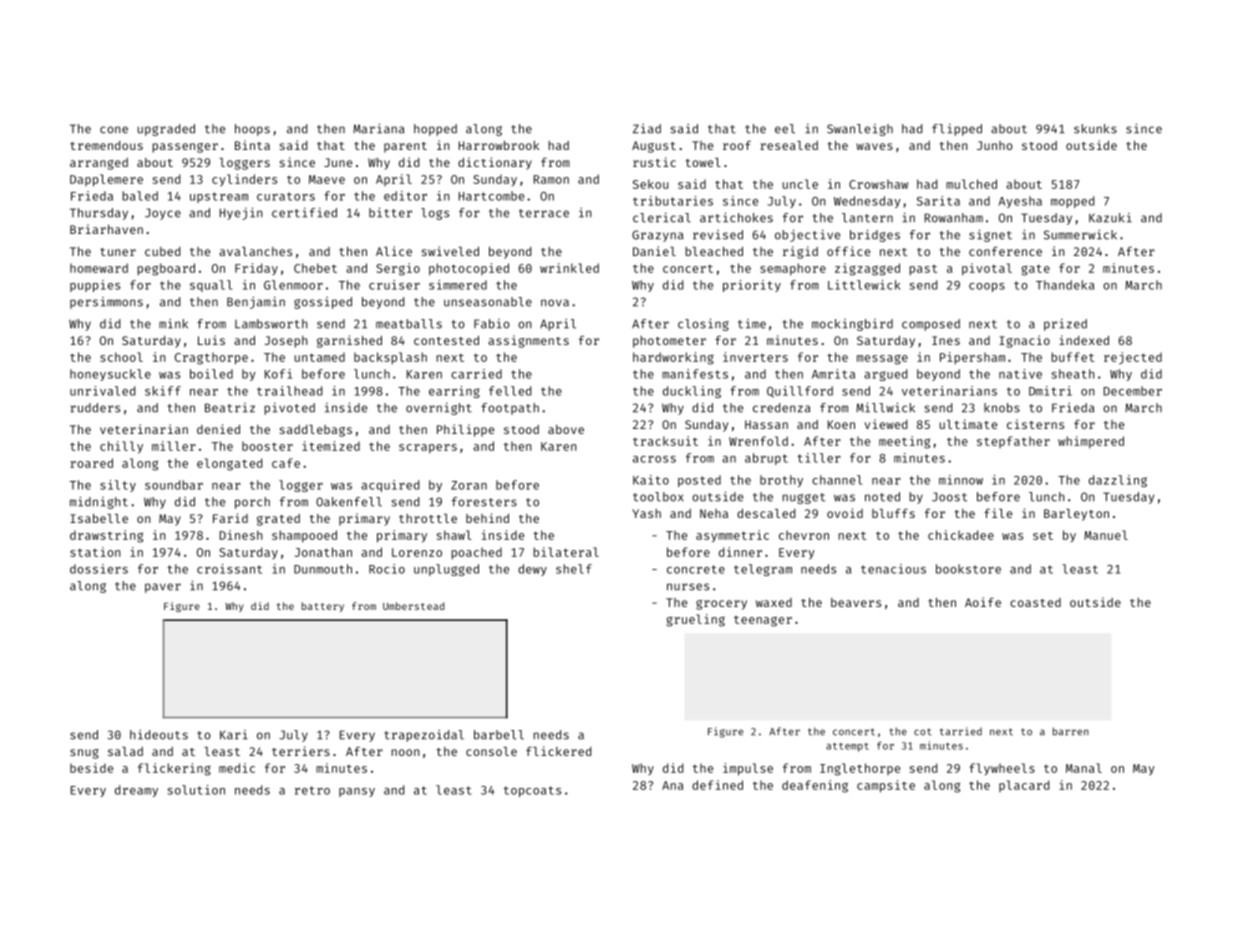 Image resolution: width=1233 pixels, height=952 pixels. I want to click on toolbox, so click(658, 497).
